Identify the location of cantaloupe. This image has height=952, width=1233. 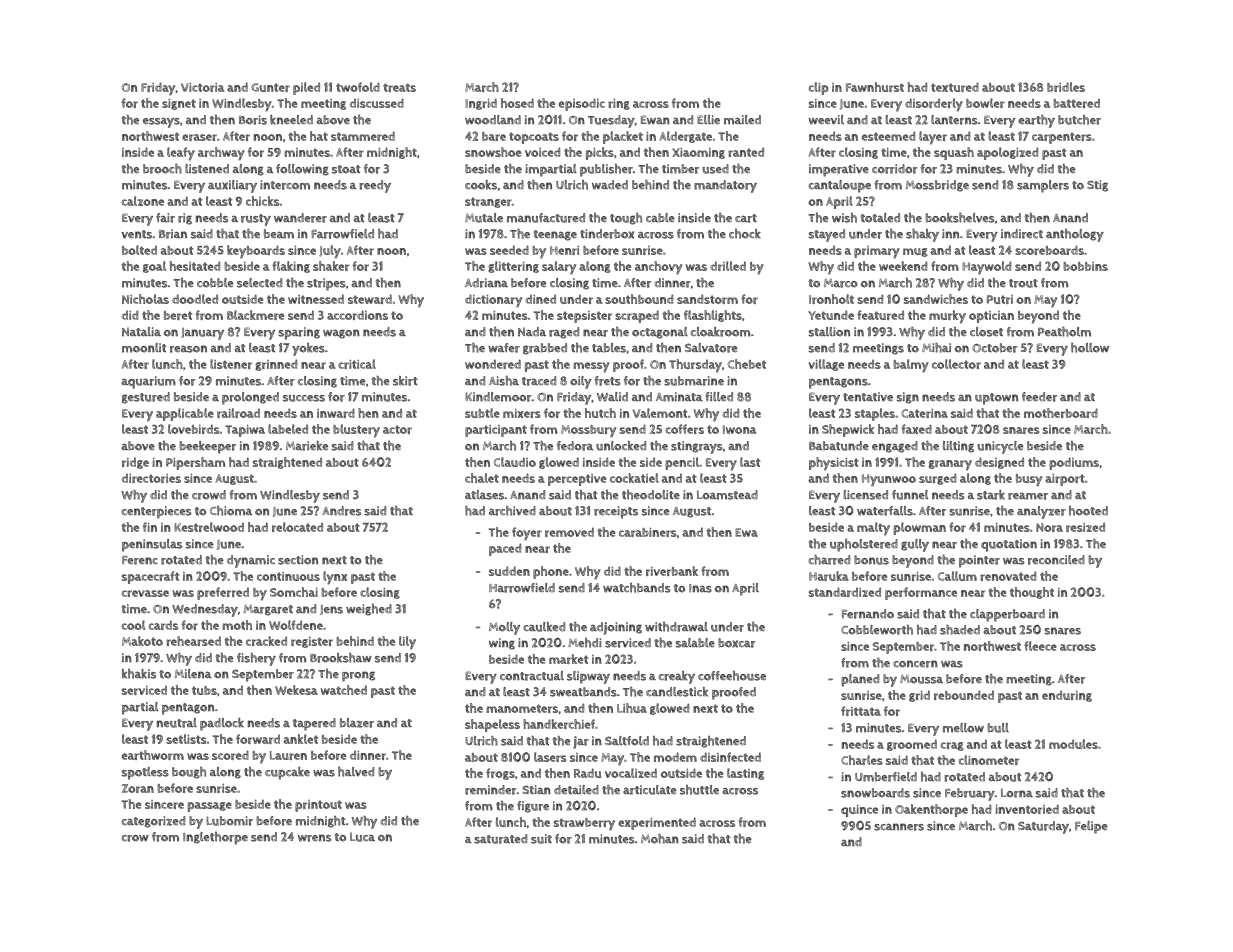
(840, 186).
